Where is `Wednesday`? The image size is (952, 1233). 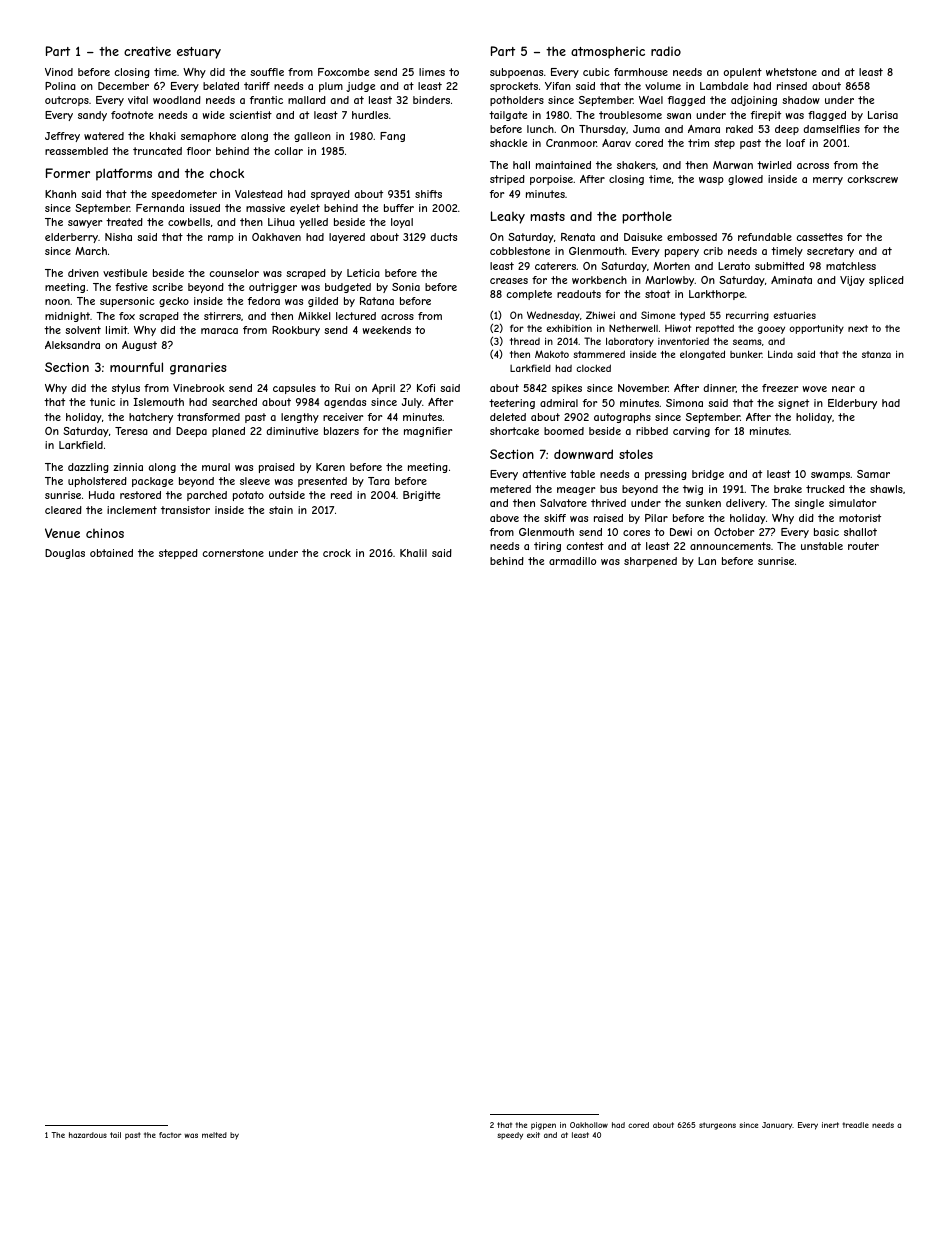
Wednesday is located at coordinates (553, 316).
